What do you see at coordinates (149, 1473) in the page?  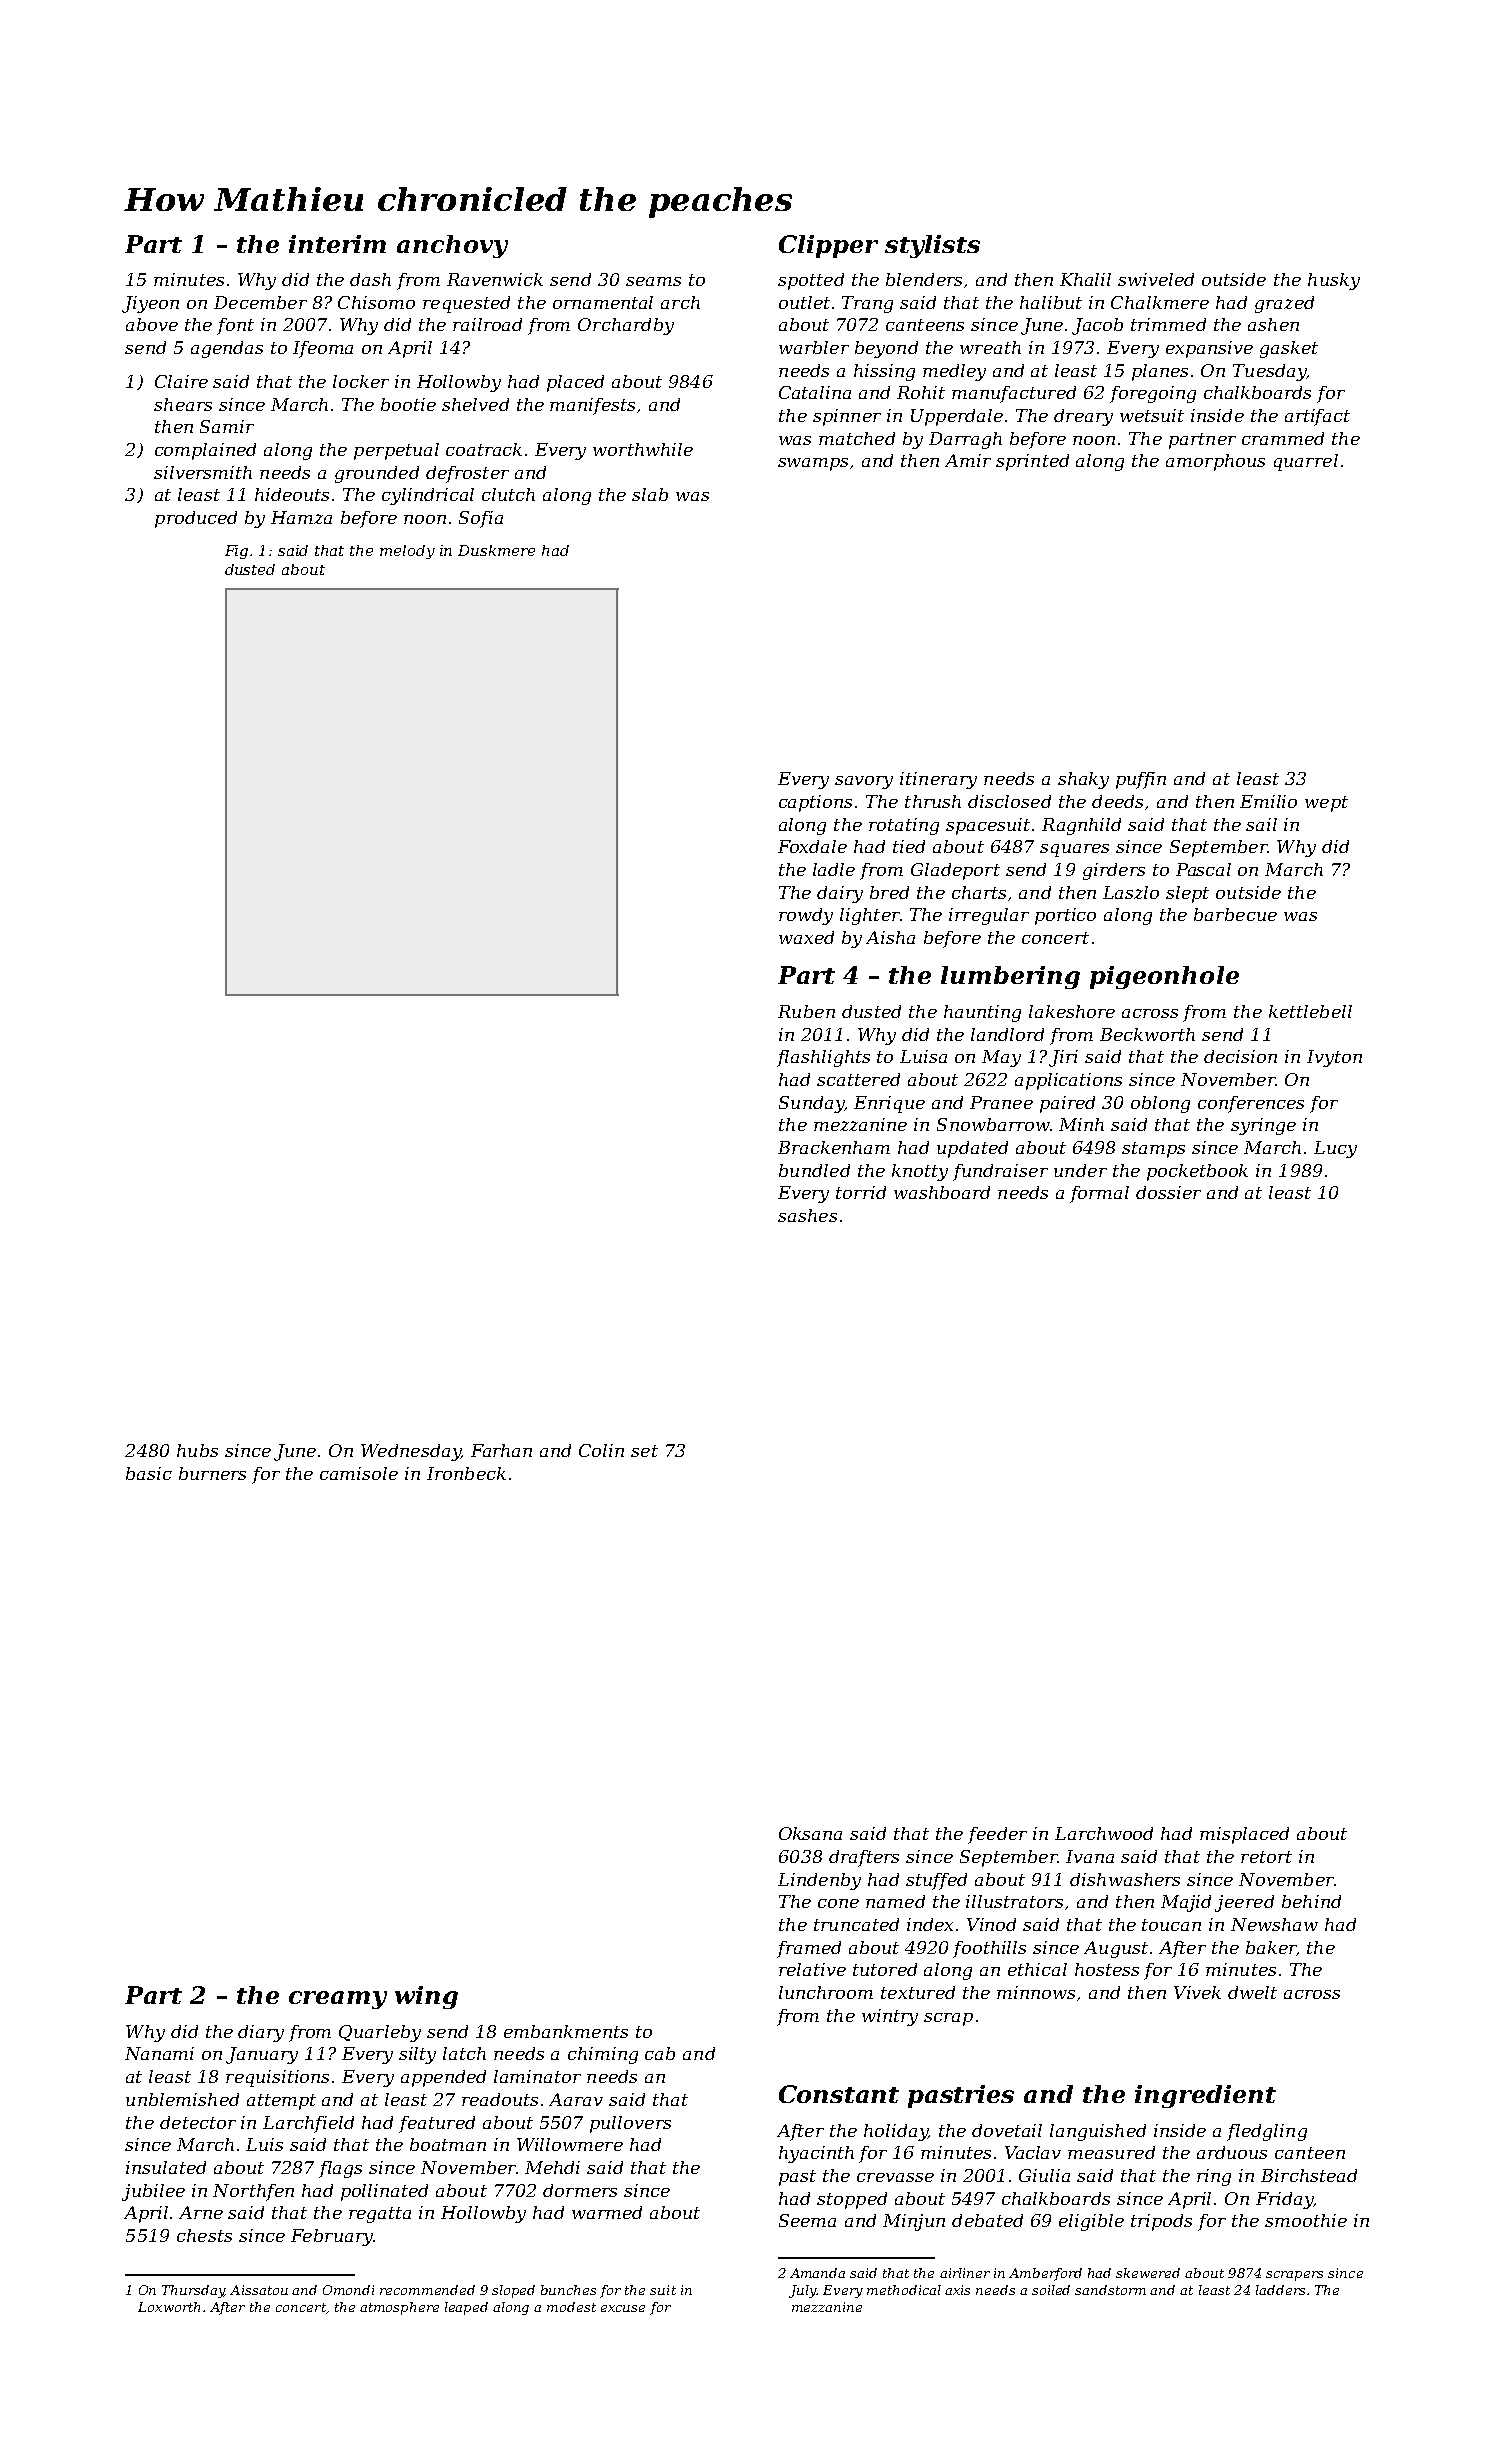 I see `basic` at bounding box center [149, 1473].
